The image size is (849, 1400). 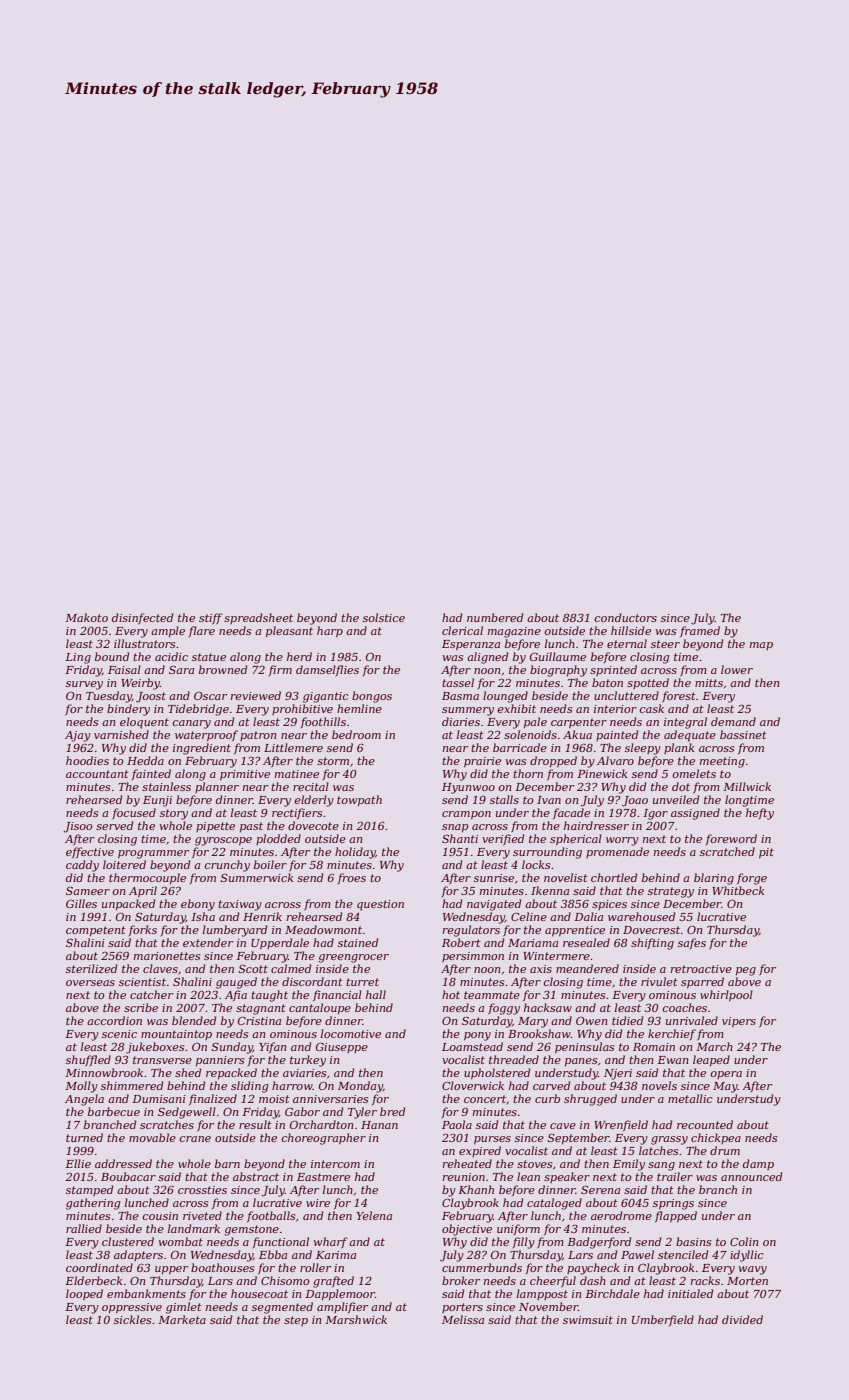 What do you see at coordinates (132, 1319) in the screenshot?
I see `sickles` at bounding box center [132, 1319].
